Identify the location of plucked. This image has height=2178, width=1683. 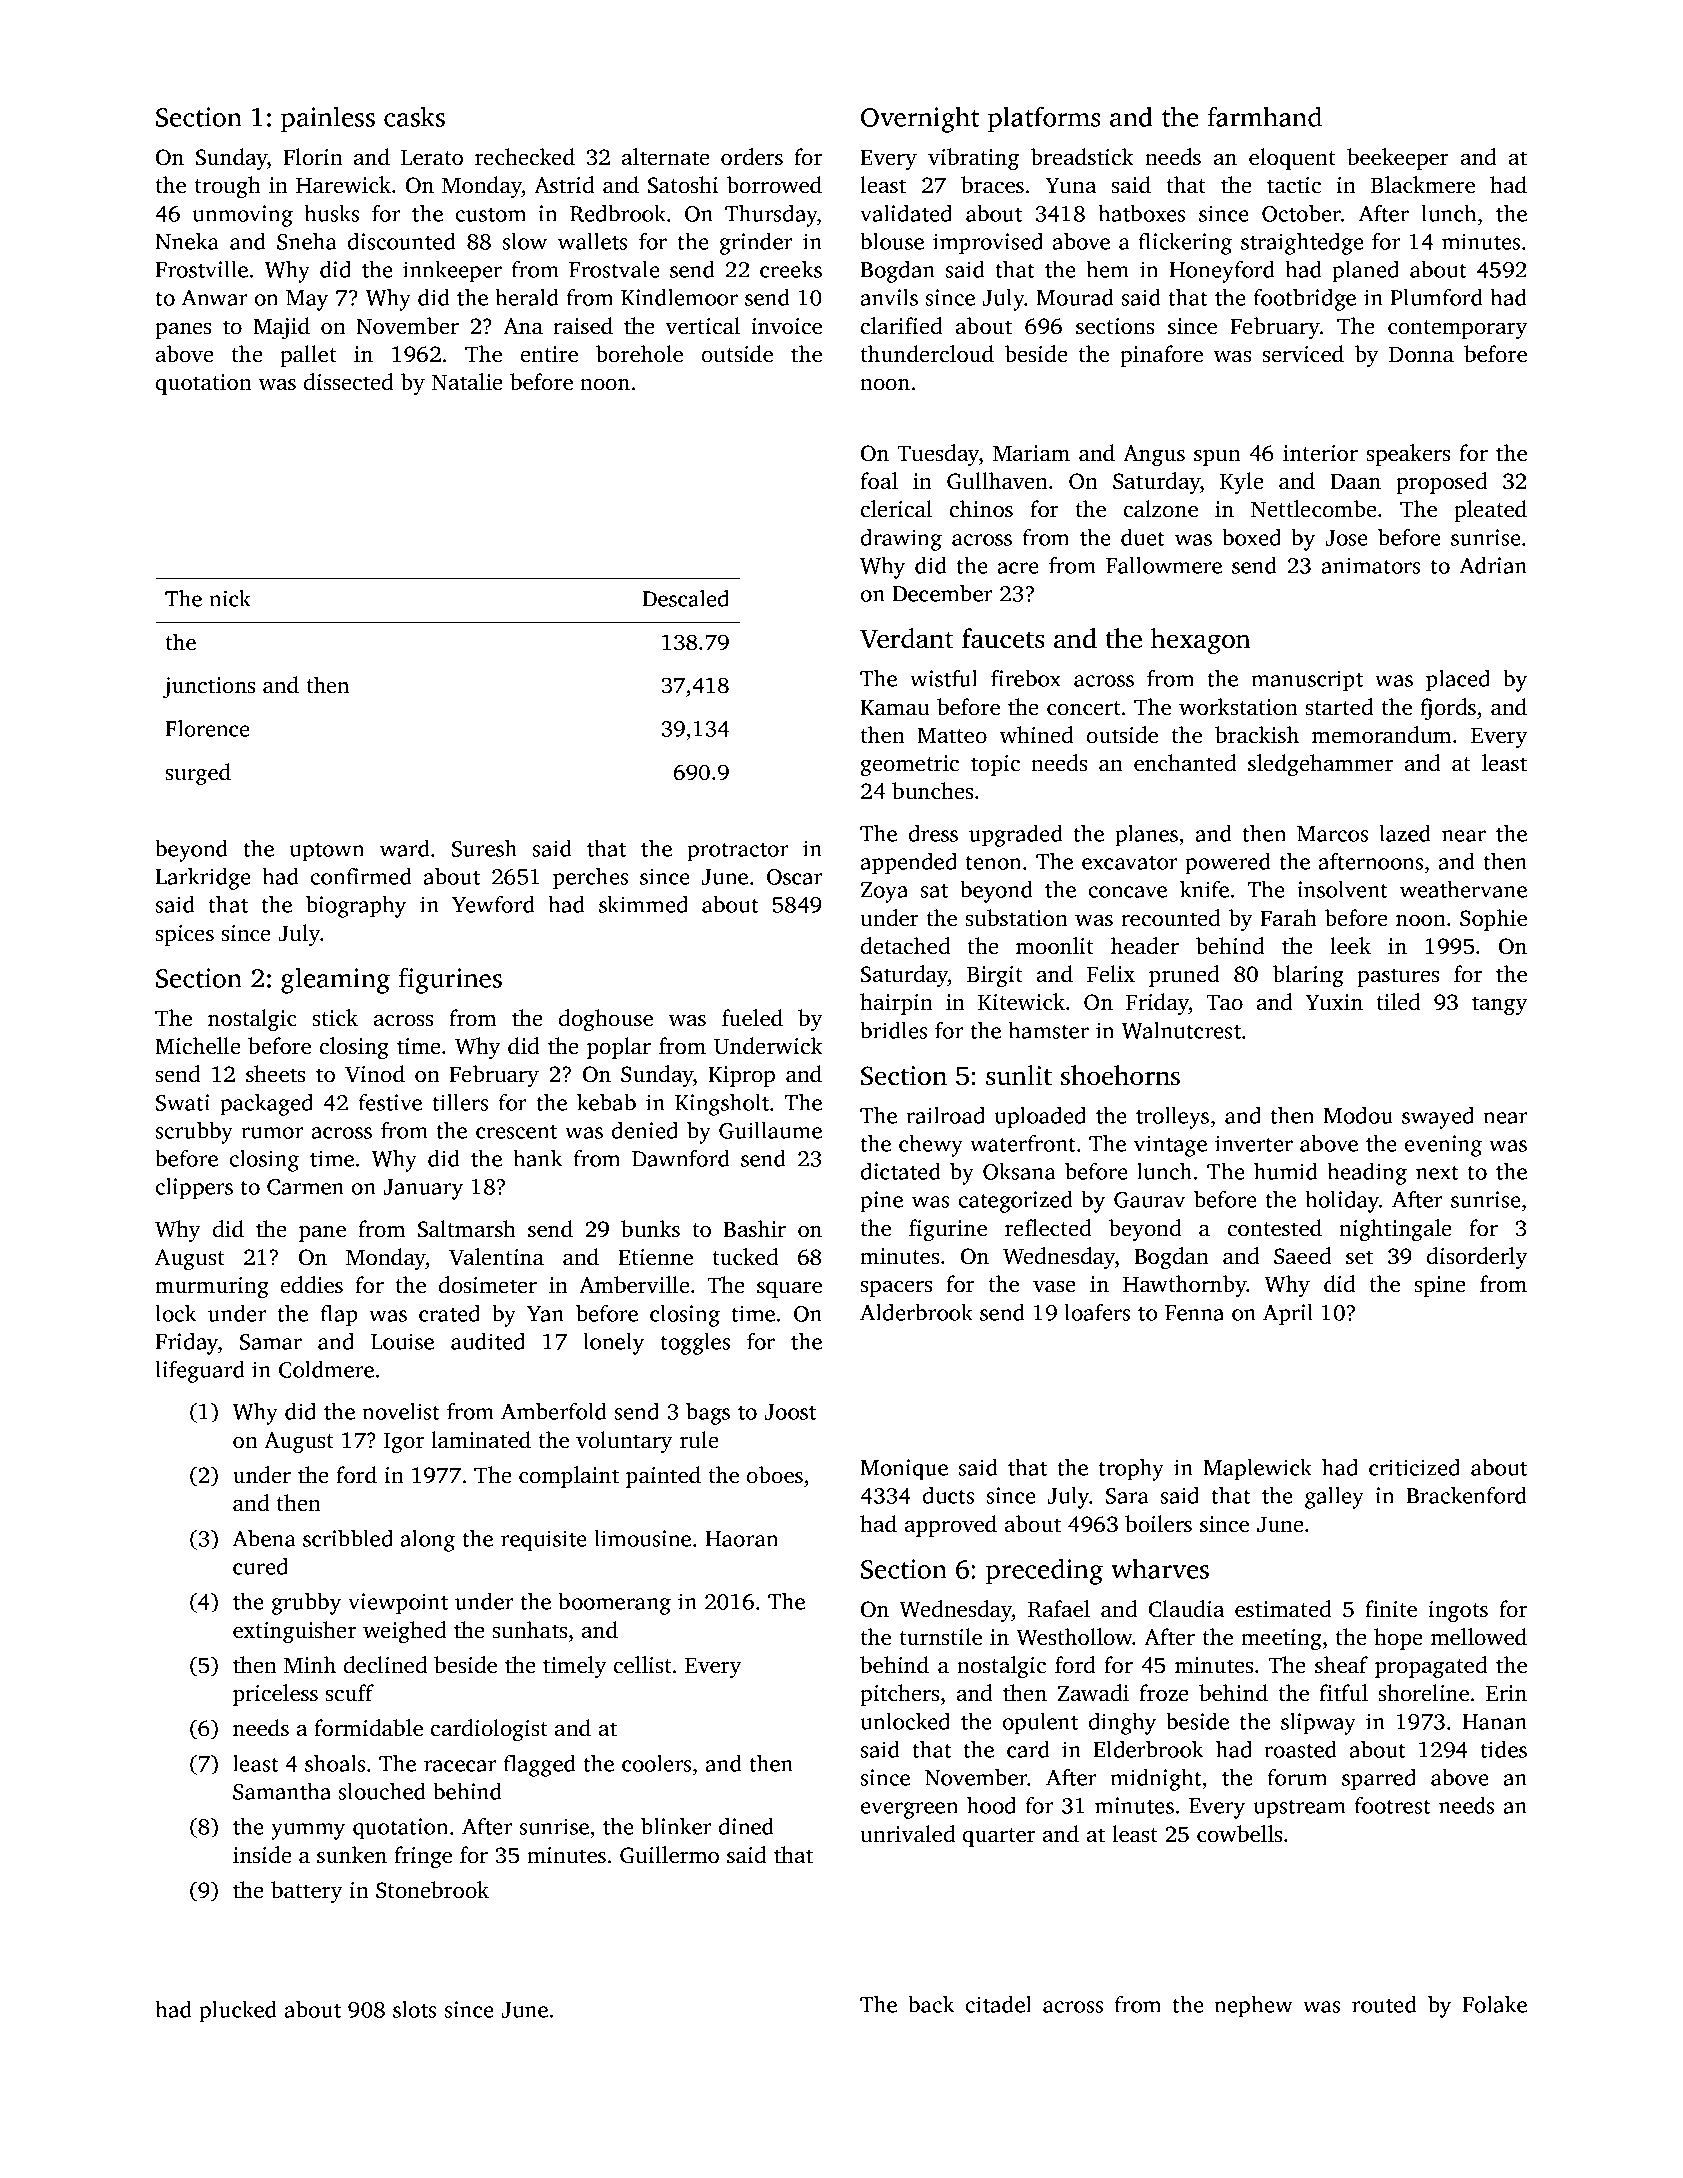
(238, 2012).
